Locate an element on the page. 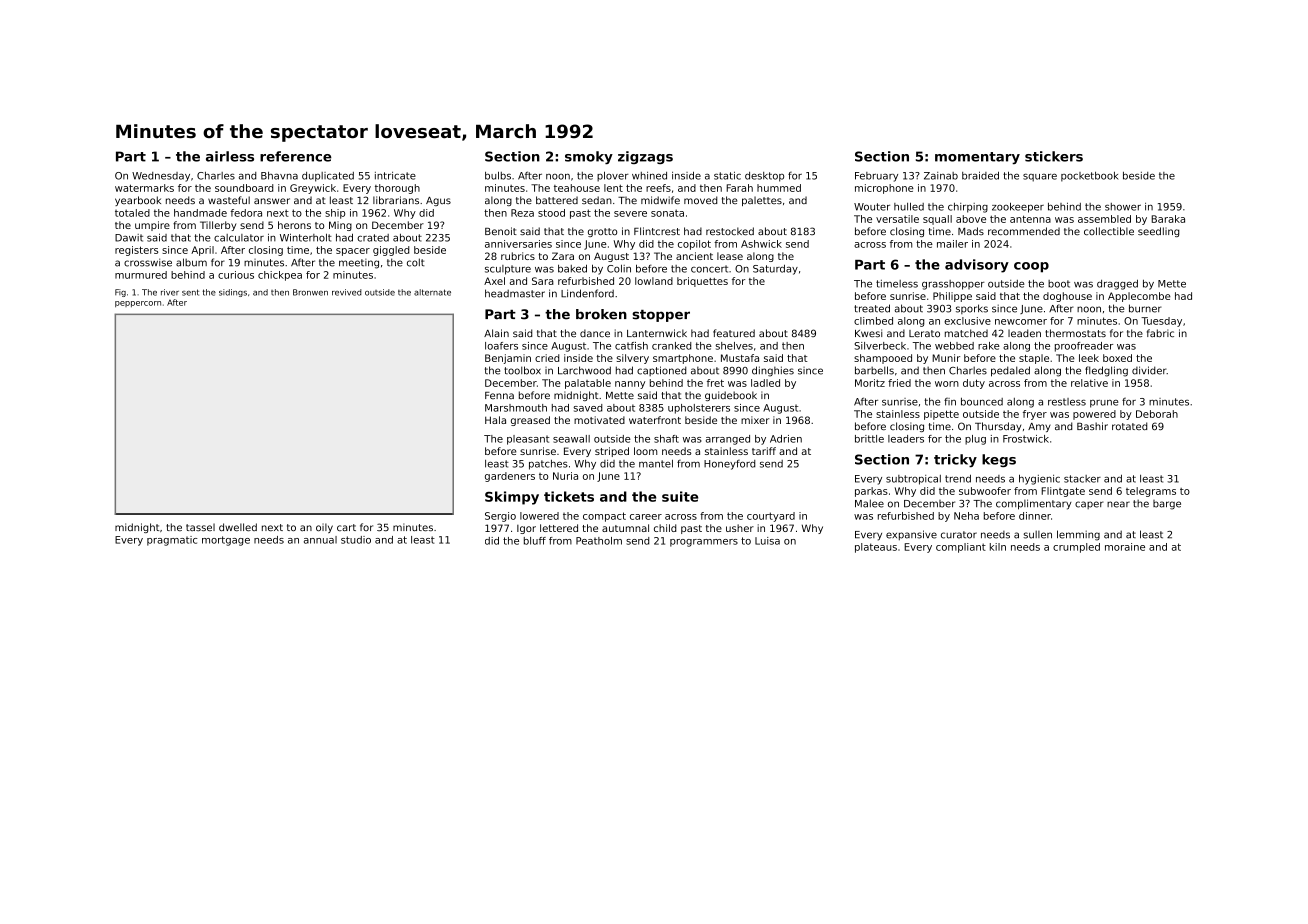  hummed is located at coordinates (779, 188).
